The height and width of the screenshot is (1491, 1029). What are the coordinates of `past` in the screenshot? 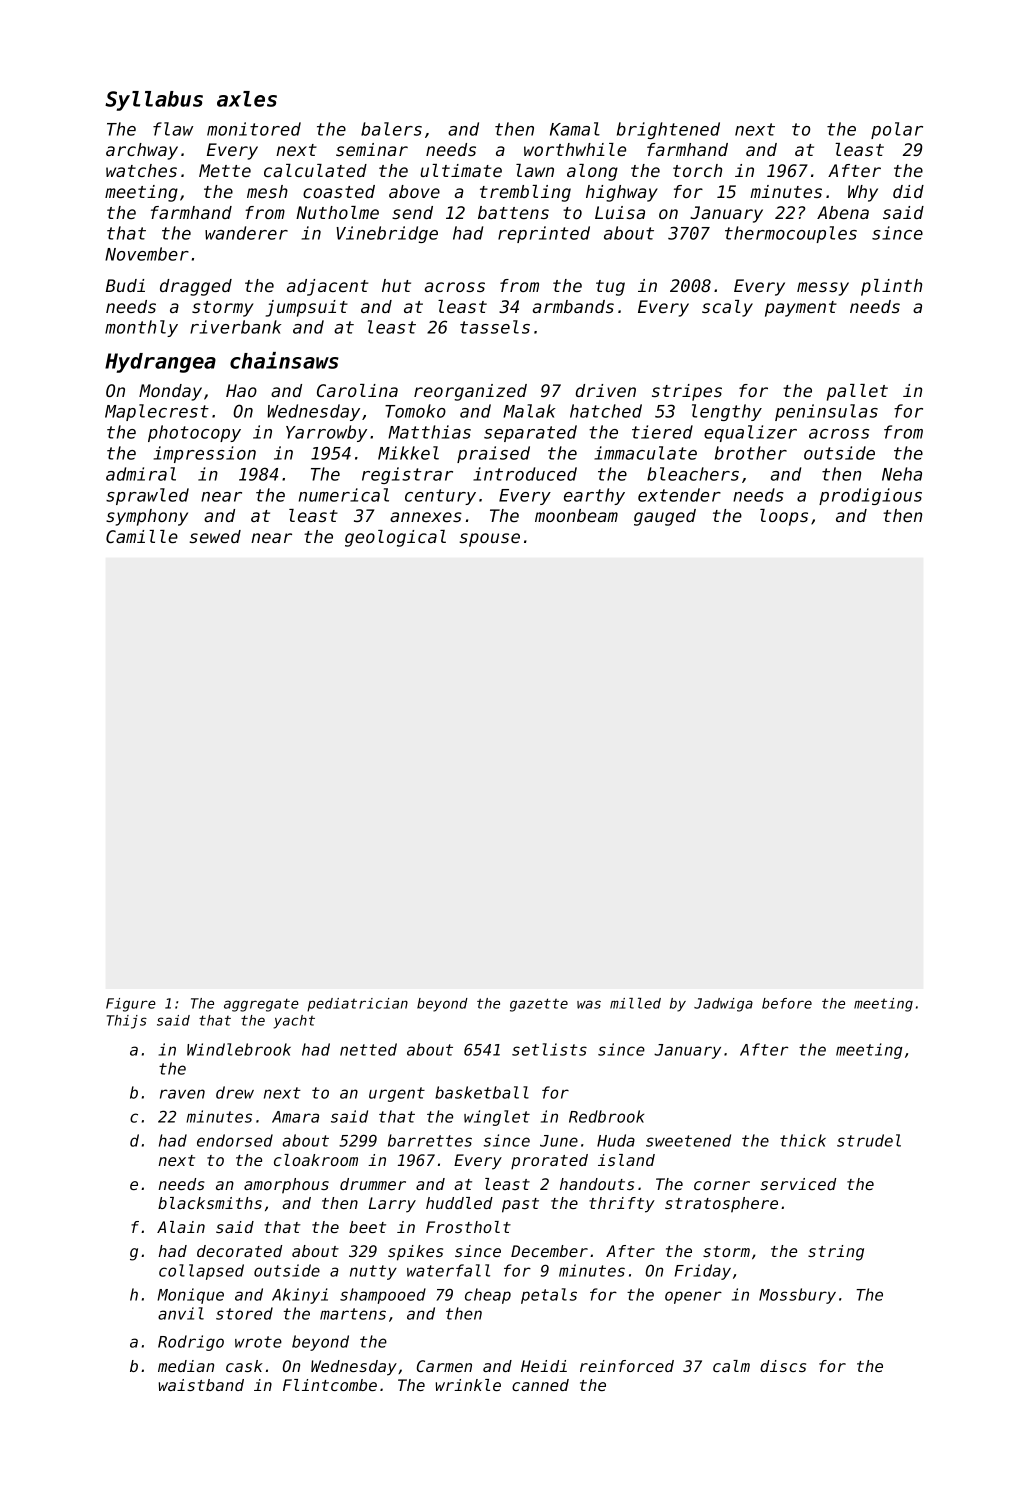 It's located at (520, 1205).
